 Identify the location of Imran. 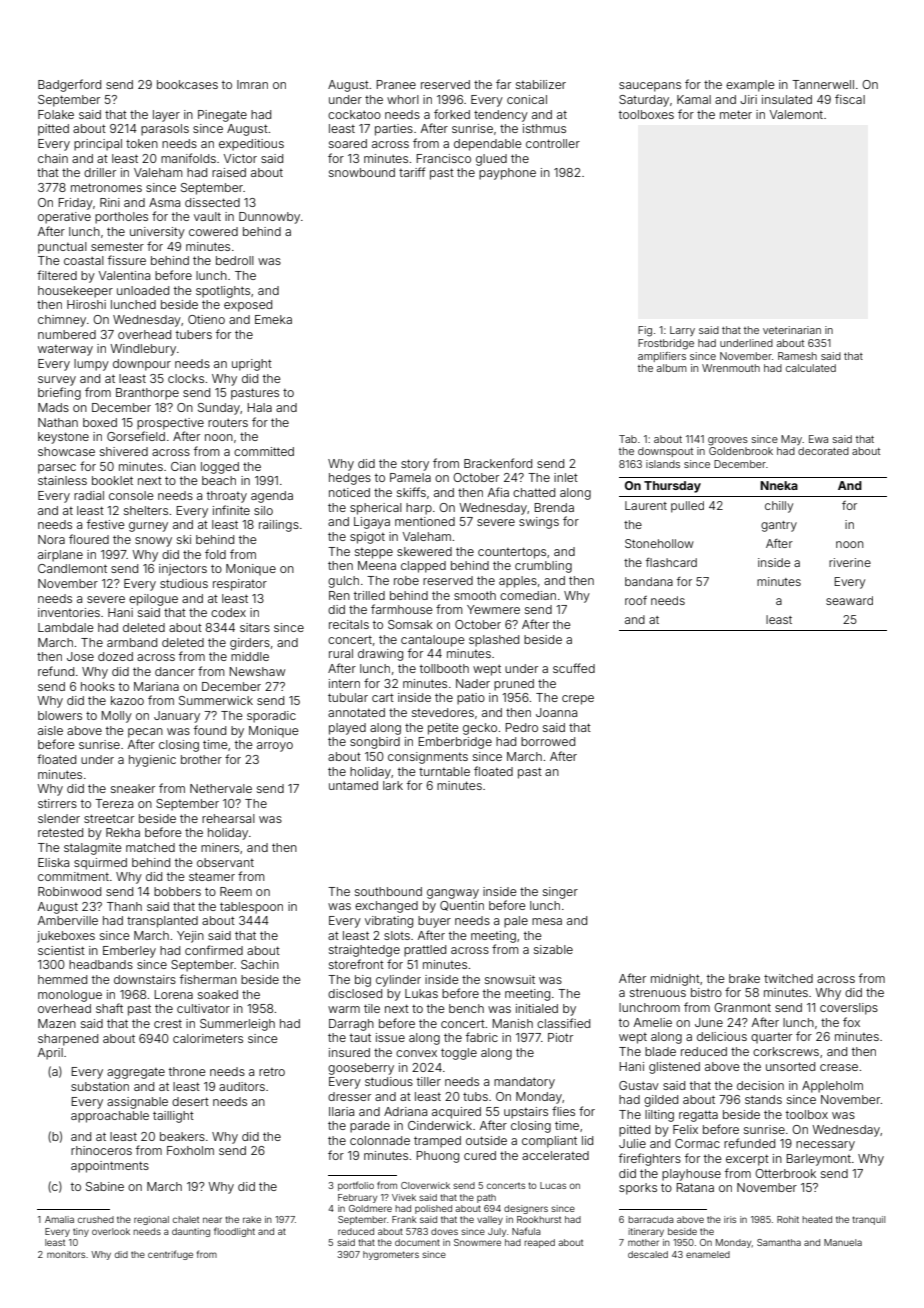
(252, 84).
